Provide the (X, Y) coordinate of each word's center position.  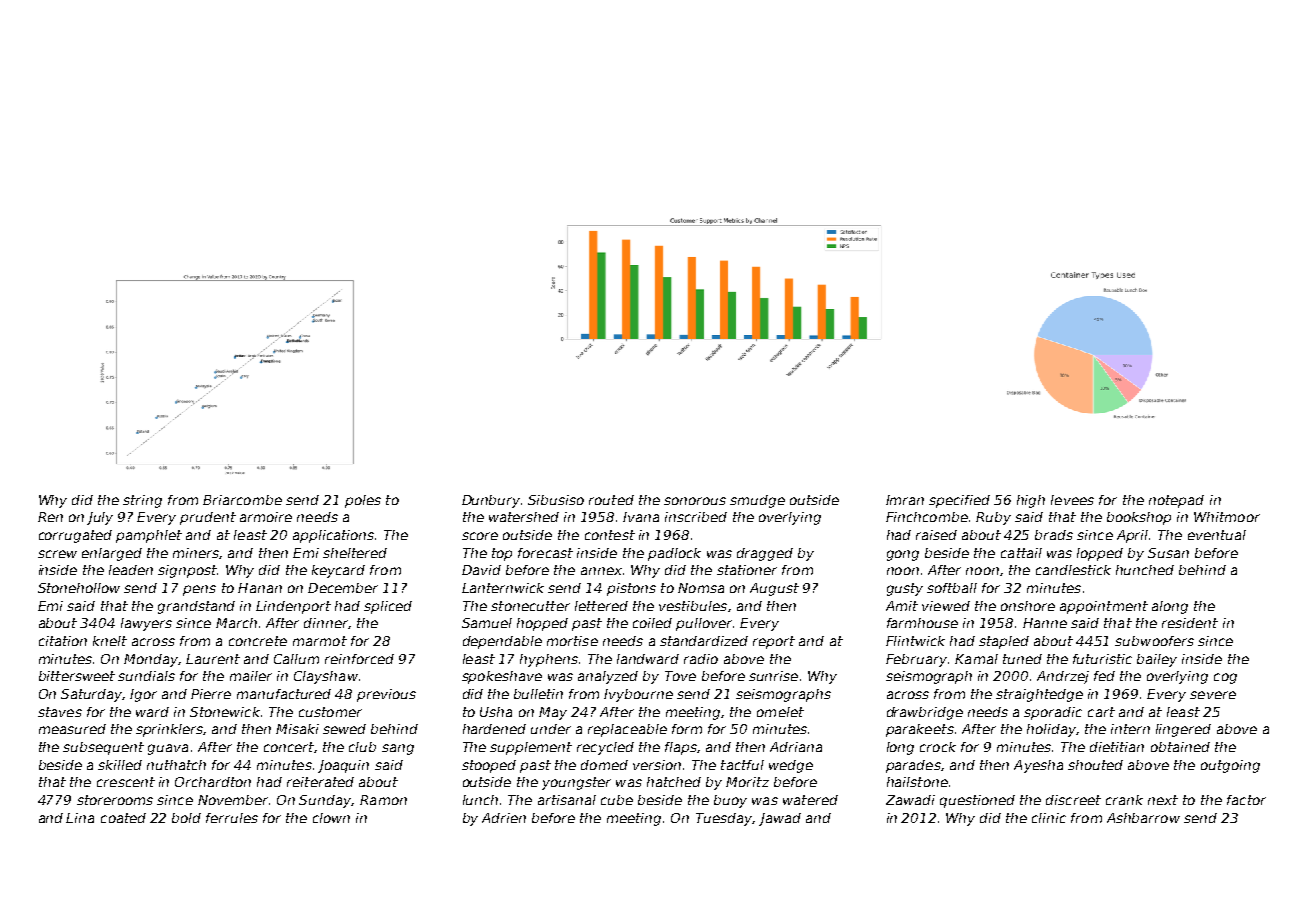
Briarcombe (242, 500)
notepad (1176, 501)
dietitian (1117, 747)
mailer (251, 676)
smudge (757, 501)
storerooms (115, 800)
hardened (494, 729)
